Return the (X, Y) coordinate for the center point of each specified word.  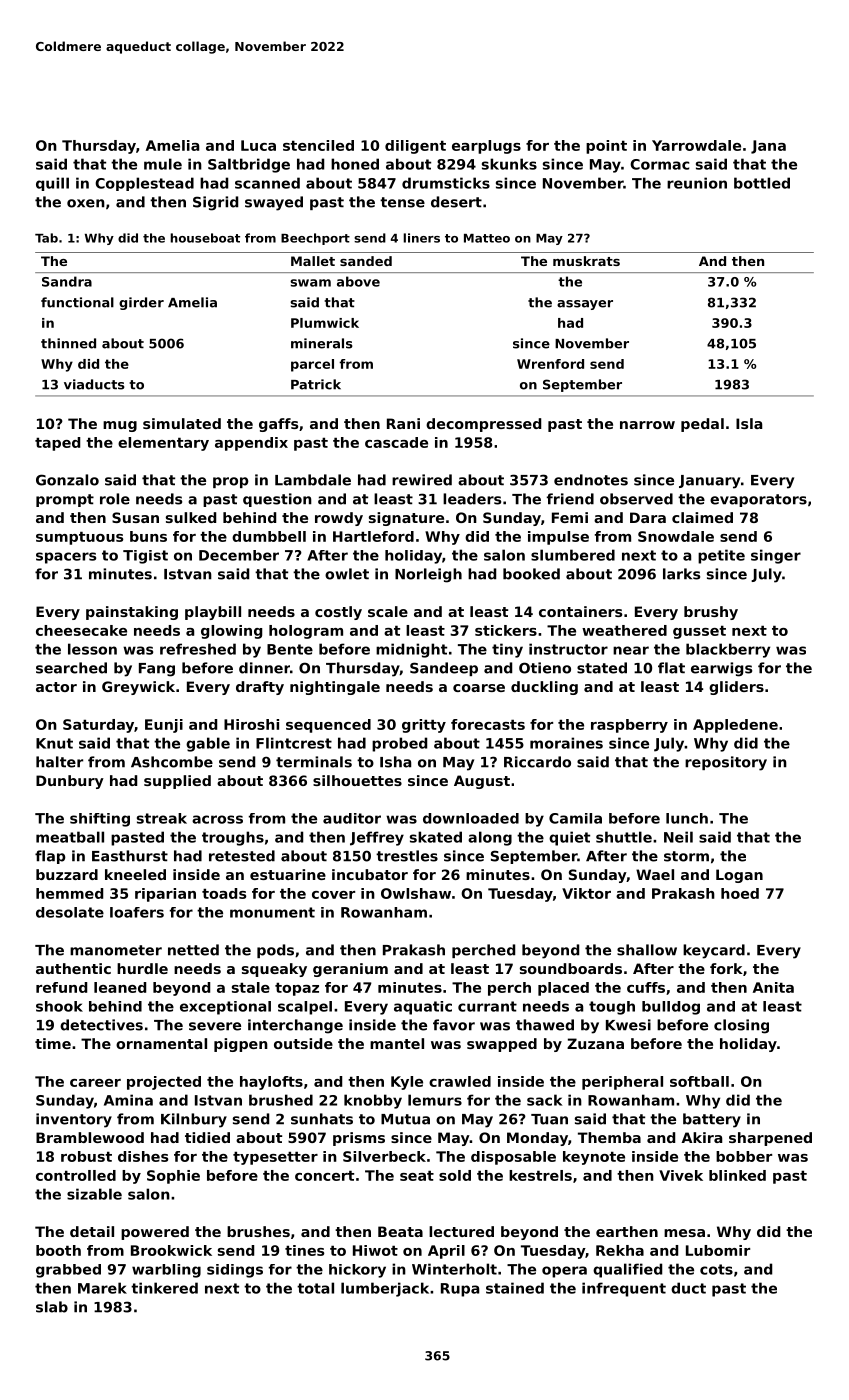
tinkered (164, 1288)
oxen (86, 203)
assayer (585, 305)
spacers (66, 558)
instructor (568, 649)
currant (487, 1006)
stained (515, 1288)
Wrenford (550, 364)
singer (776, 556)
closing (741, 1026)
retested (242, 856)
